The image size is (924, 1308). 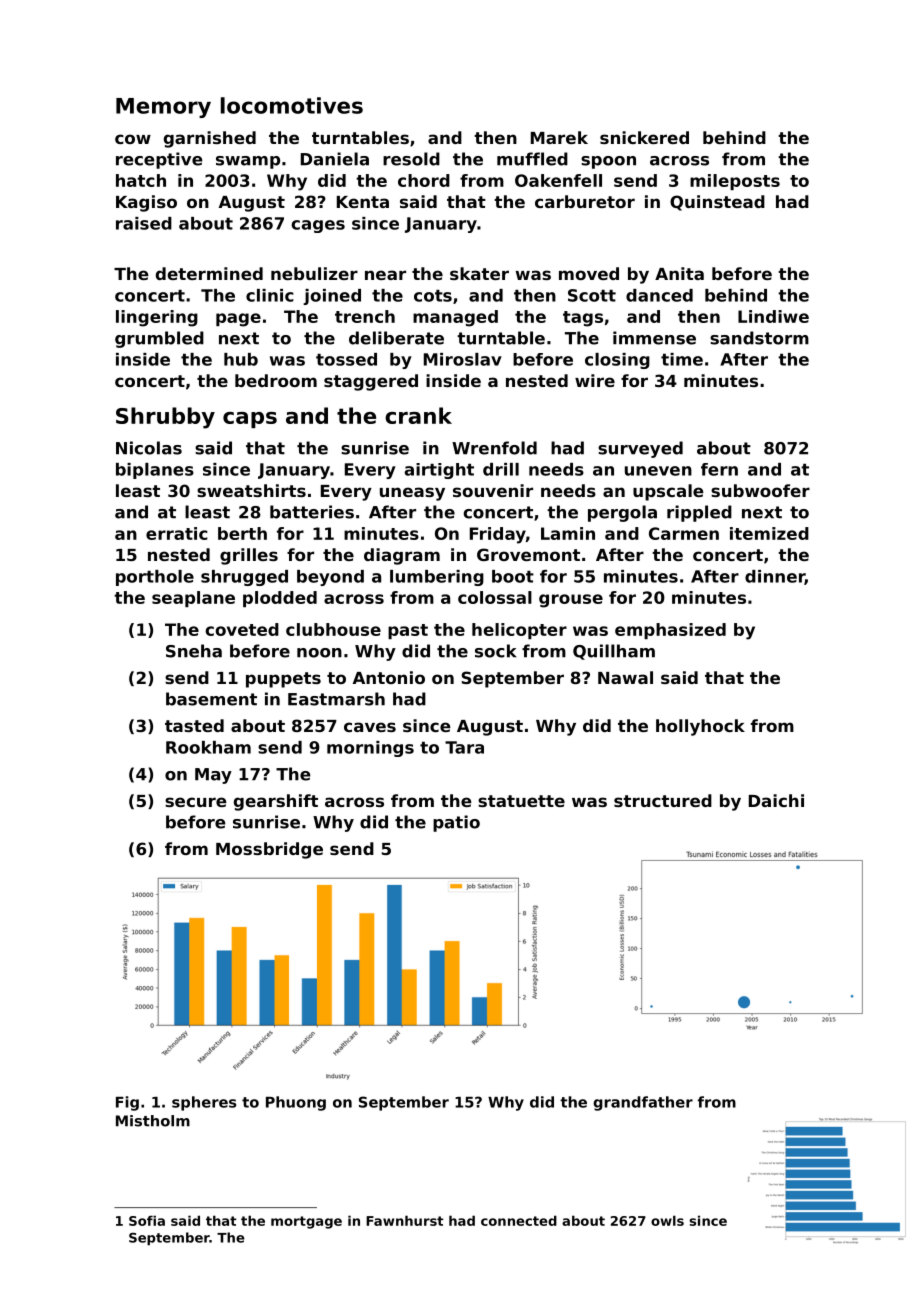 I want to click on immense, so click(x=654, y=338).
